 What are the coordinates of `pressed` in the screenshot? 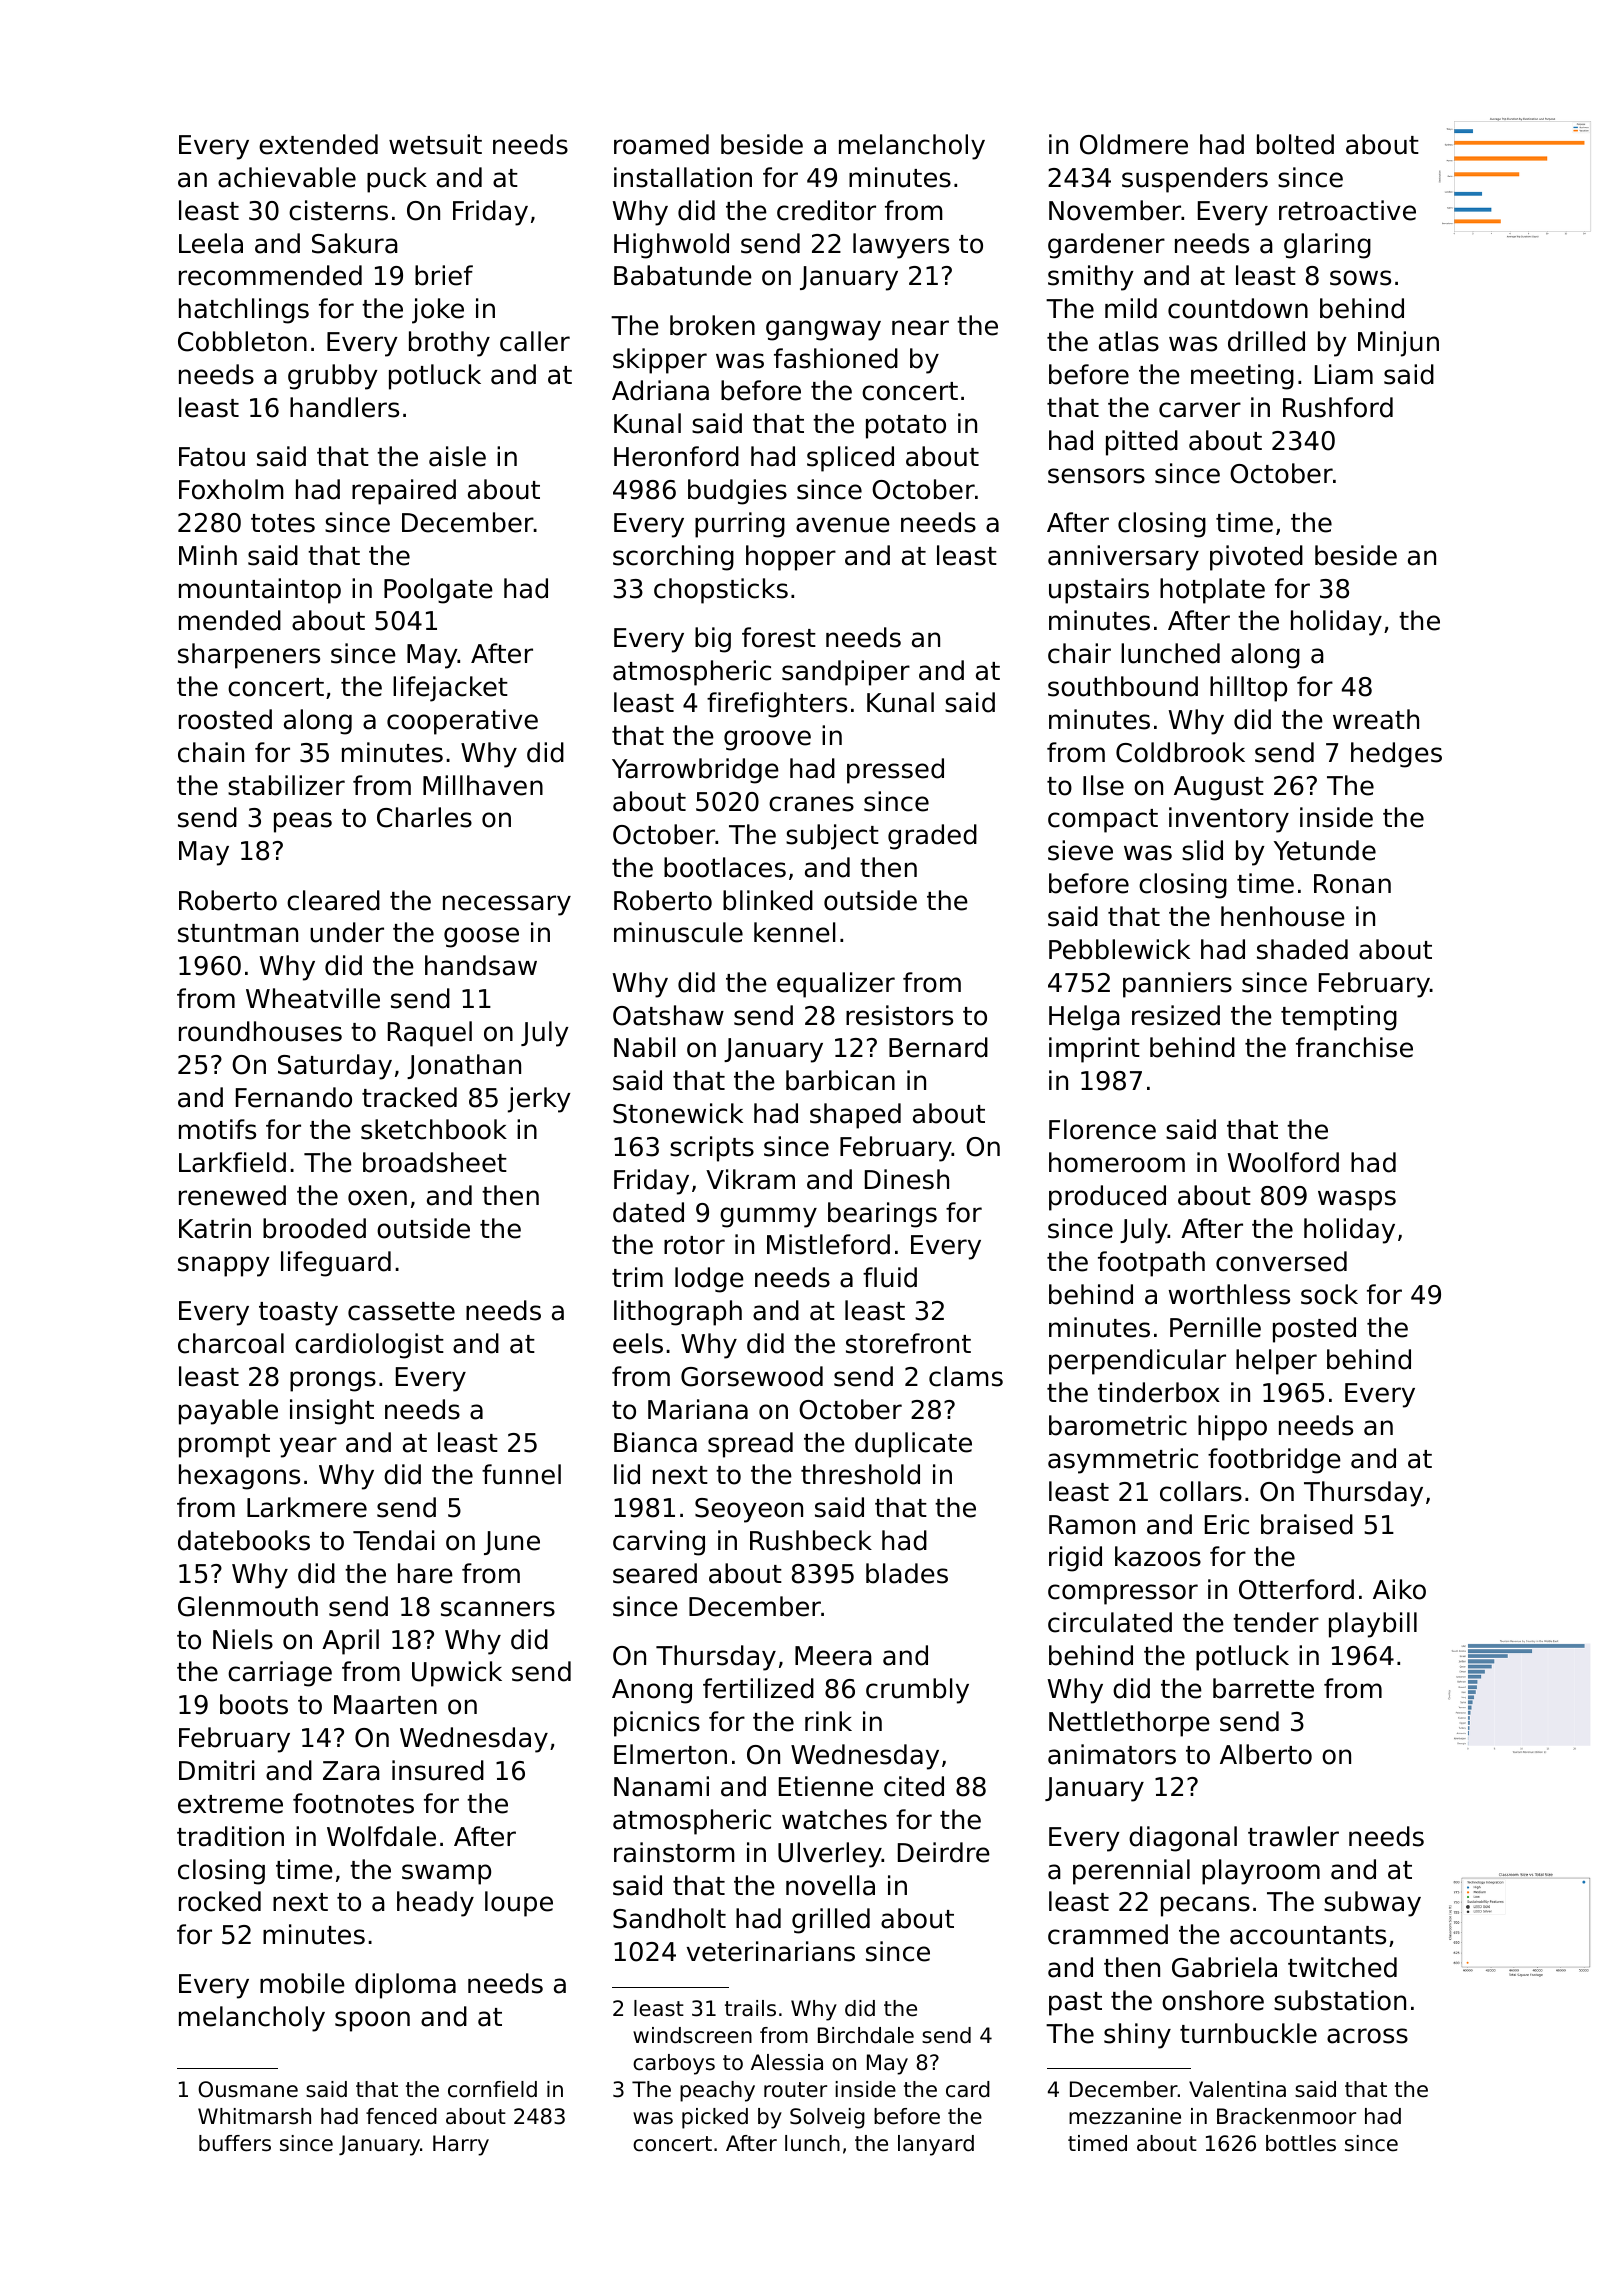 It's located at (895, 771).
